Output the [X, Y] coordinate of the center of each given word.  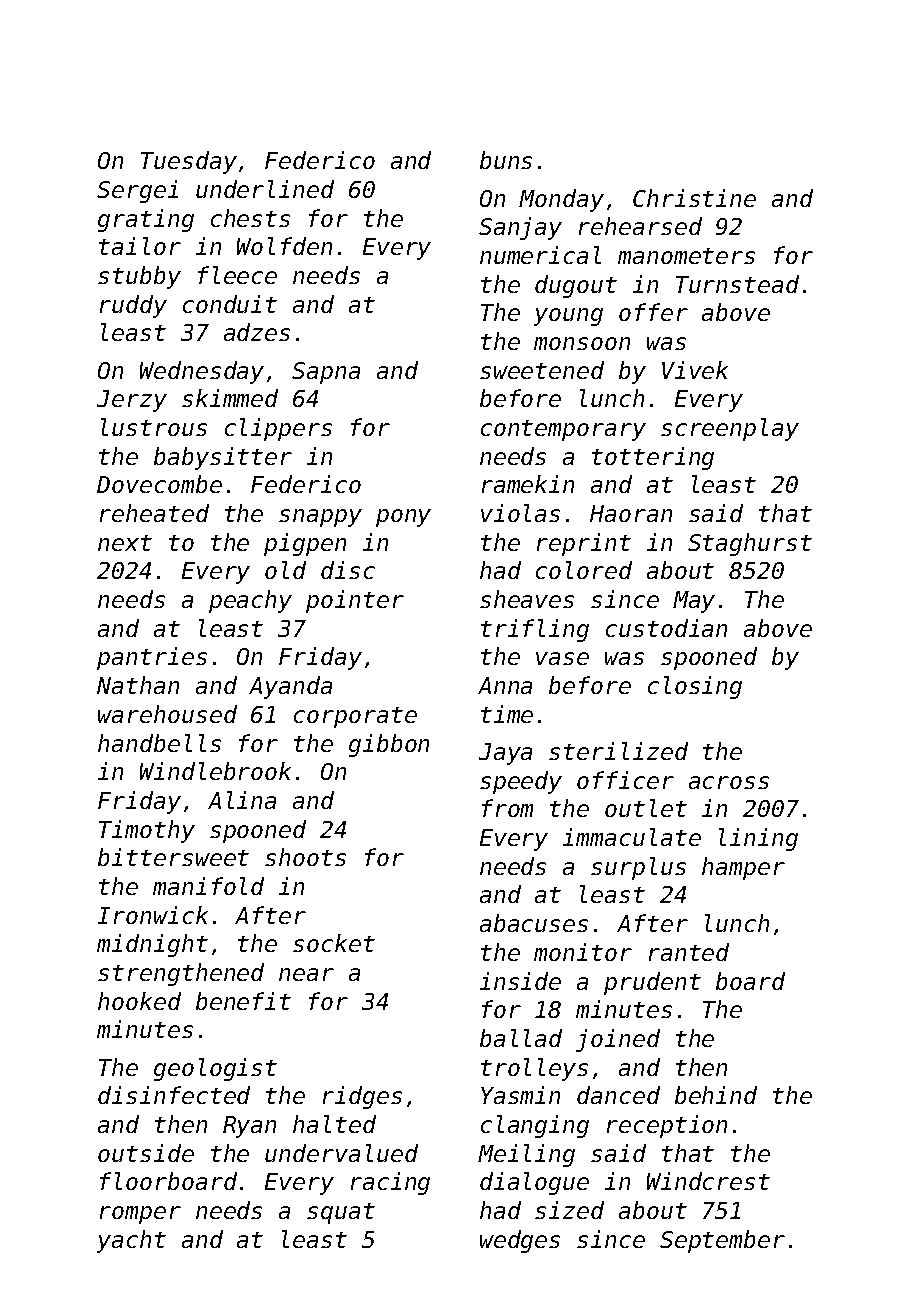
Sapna [326, 373]
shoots [305, 857]
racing [390, 1183]
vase [562, 658]
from [507, 808]
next [125, 543]
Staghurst [750, 544]
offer [653, 312]
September [722, 1241]
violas [520, 513]
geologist [215, 1069]
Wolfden [284, 246]
